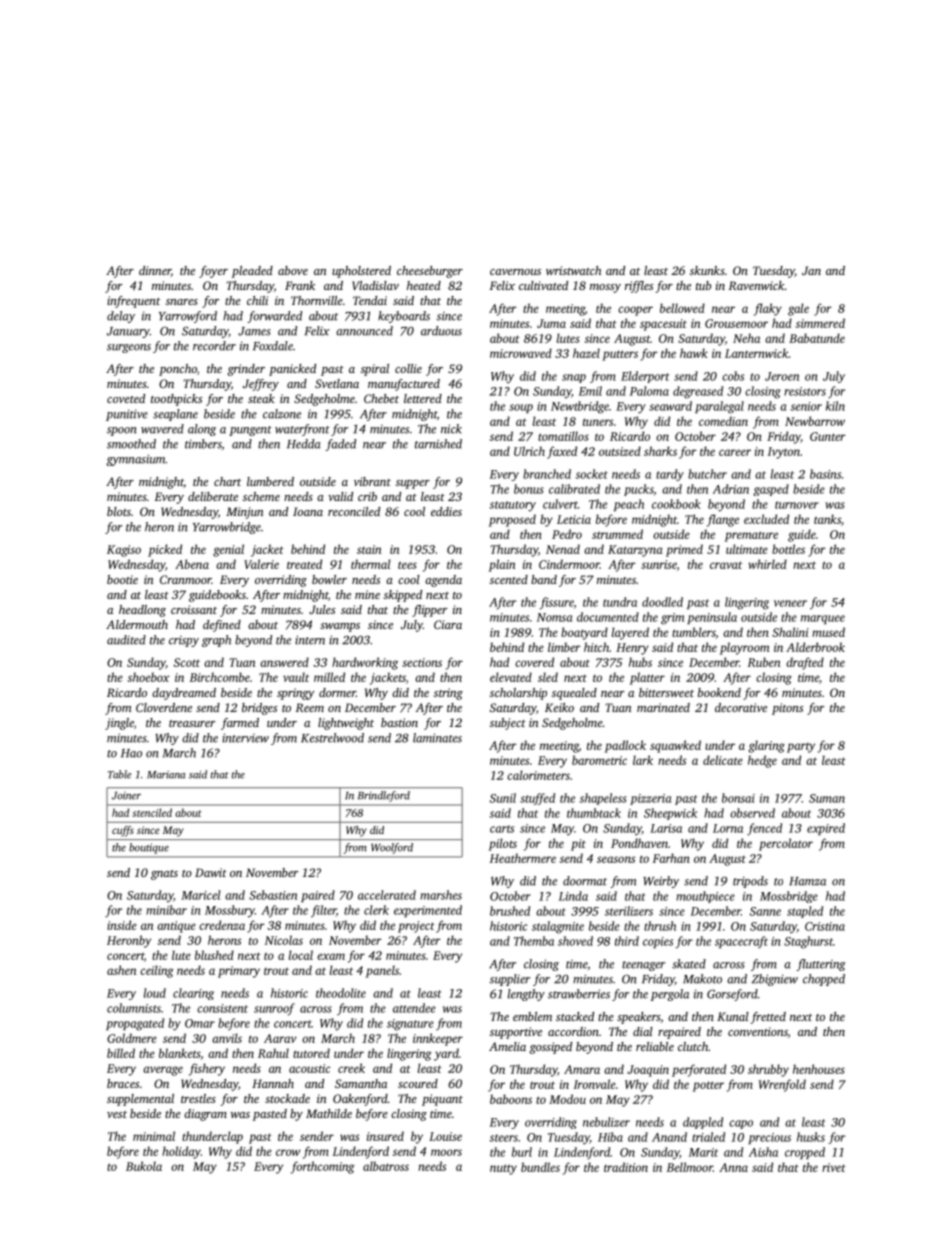  Describe the element at coordinates (503, 1169) in the screenshot. I see `nutty` at that location.
